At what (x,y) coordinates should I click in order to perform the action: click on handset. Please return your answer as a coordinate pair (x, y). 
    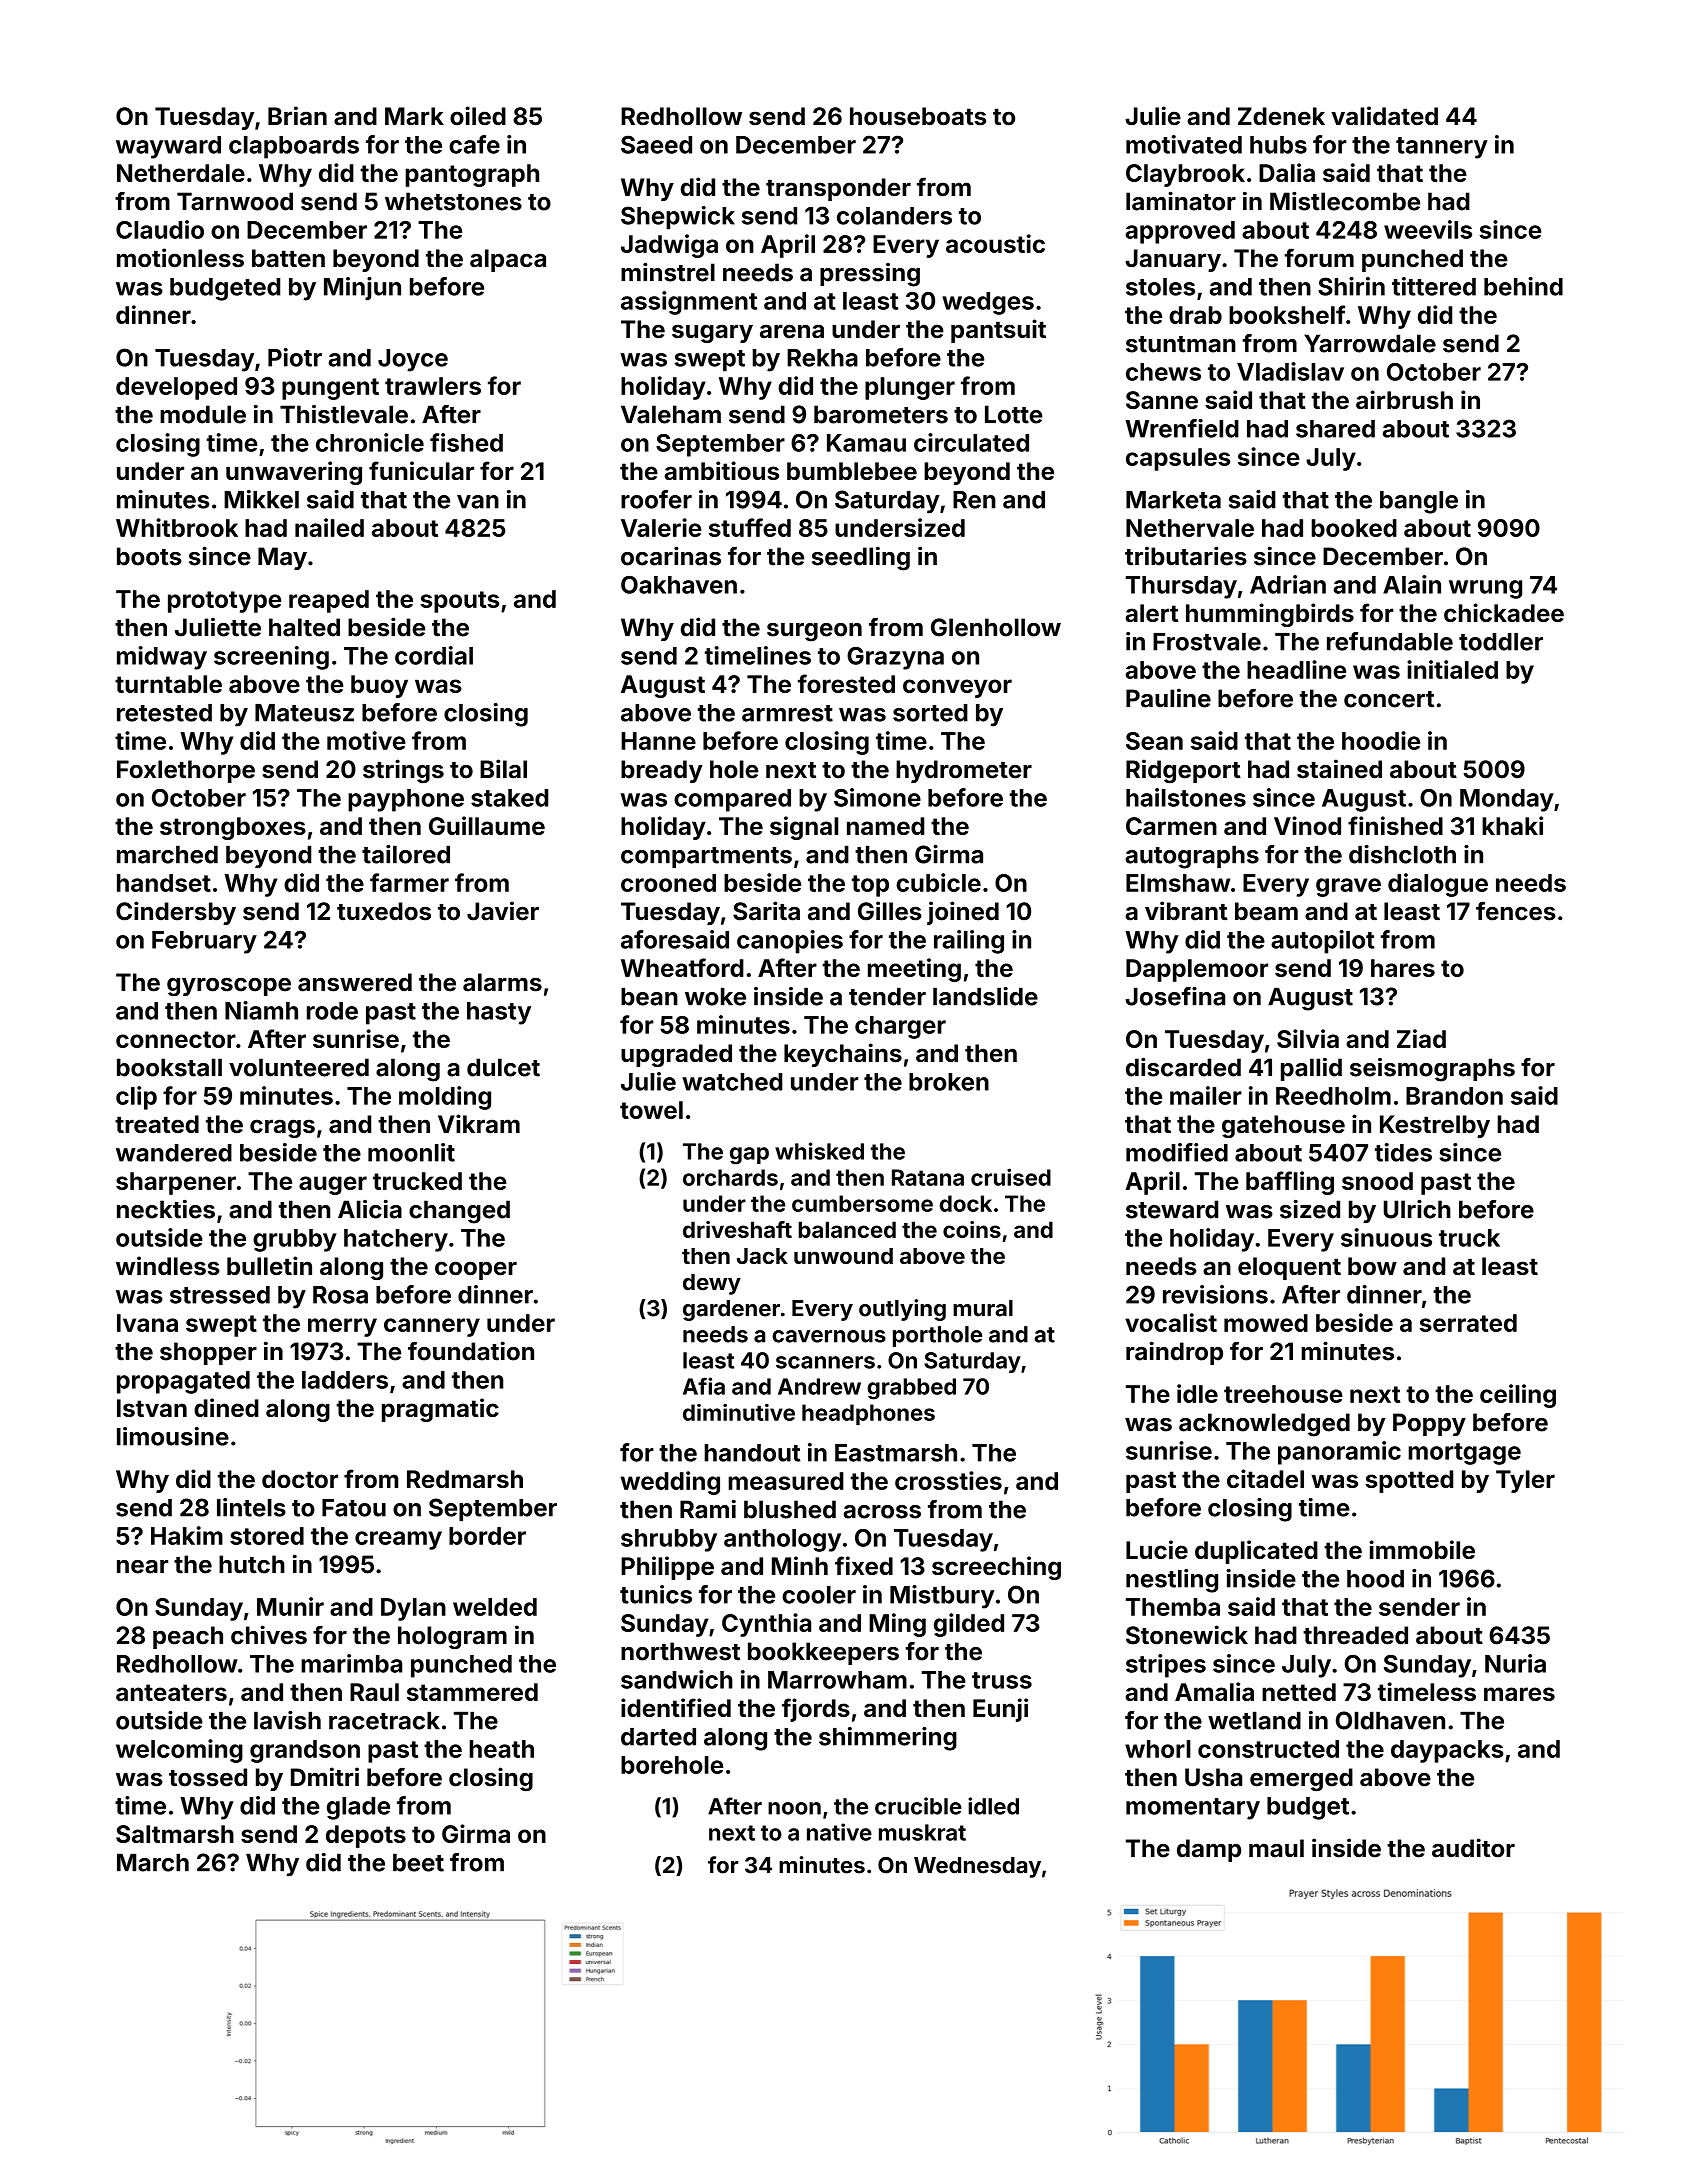
    Looking at the image, I should click on (164, 883).
